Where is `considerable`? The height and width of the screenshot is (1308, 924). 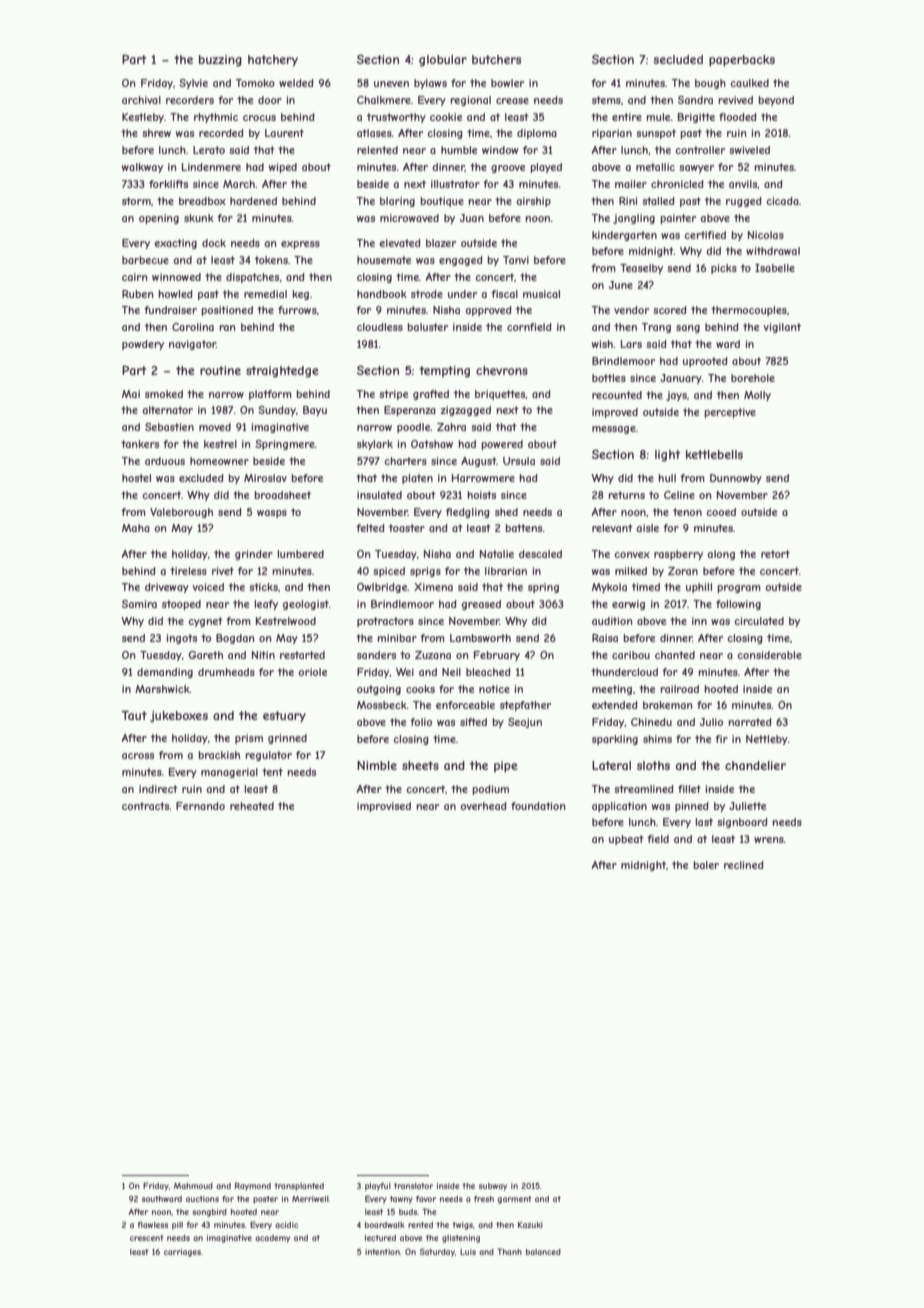
considerable is located at coordinates (769, 655).
